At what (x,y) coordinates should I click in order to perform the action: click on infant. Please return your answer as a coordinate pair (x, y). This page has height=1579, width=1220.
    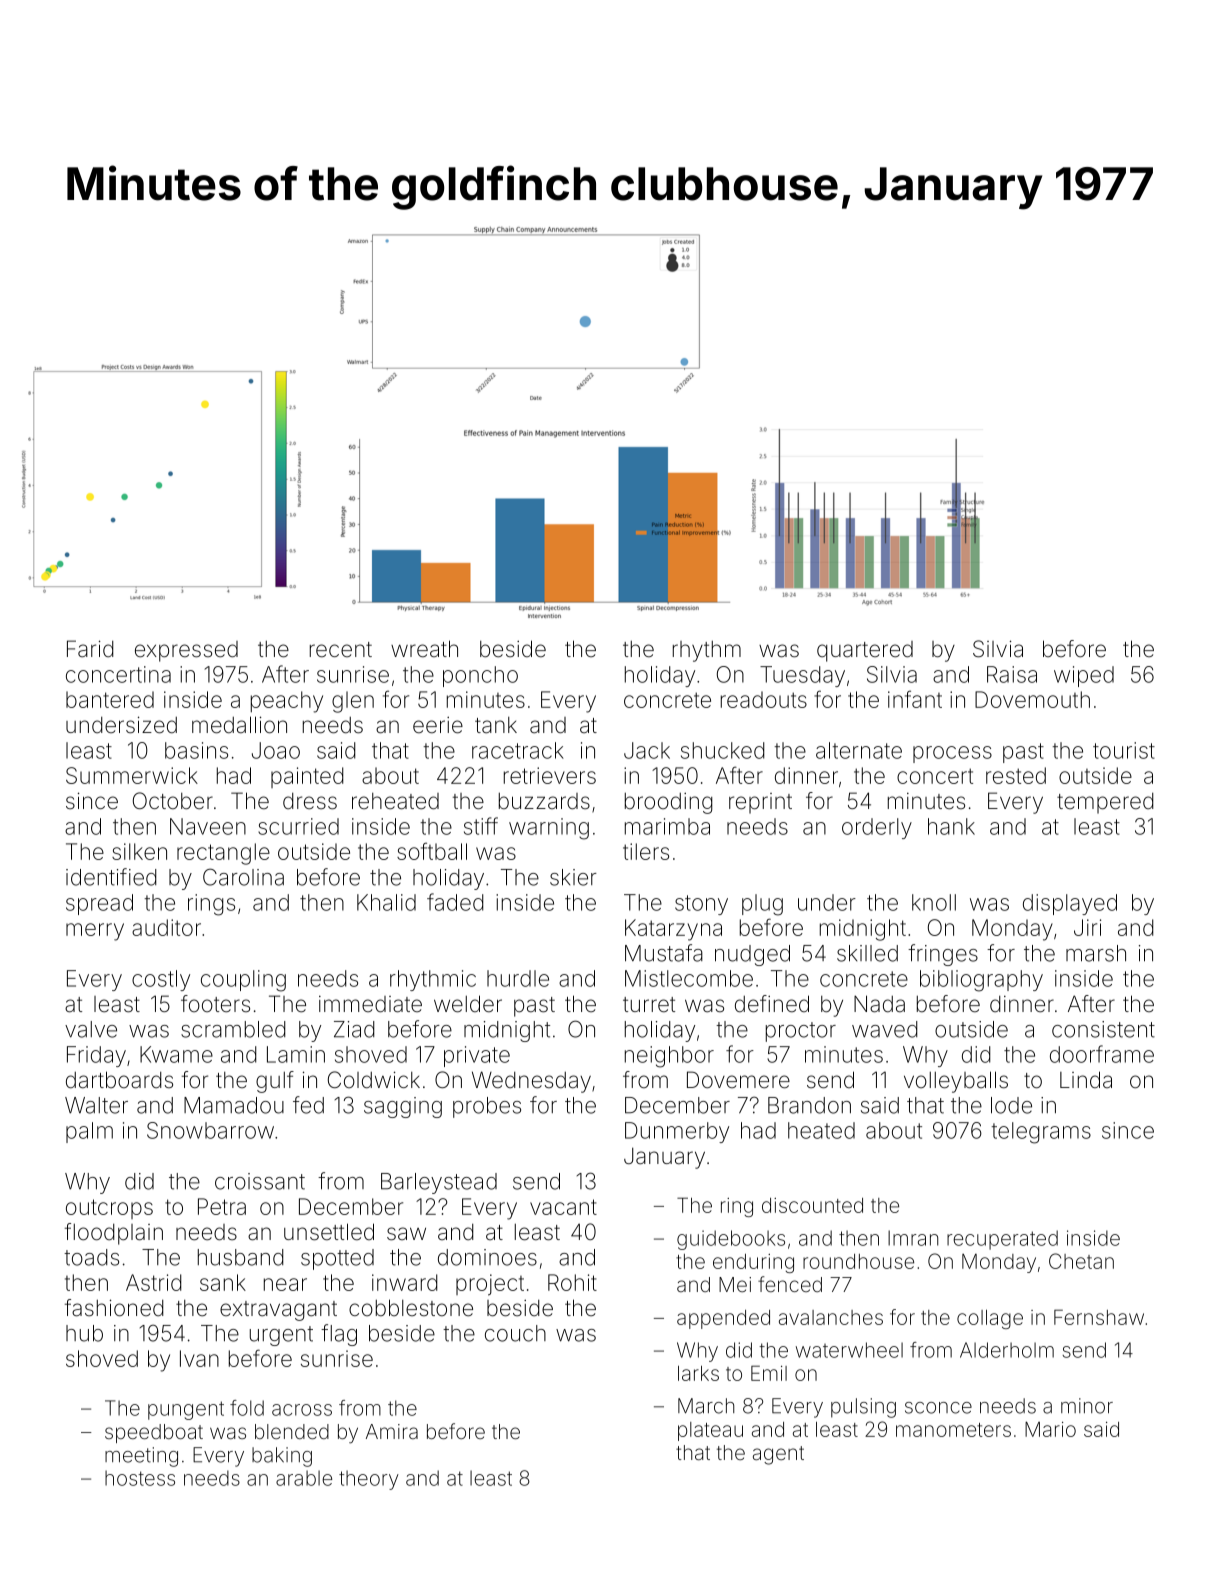
    Looking at the image, I should click on (915, 699).
